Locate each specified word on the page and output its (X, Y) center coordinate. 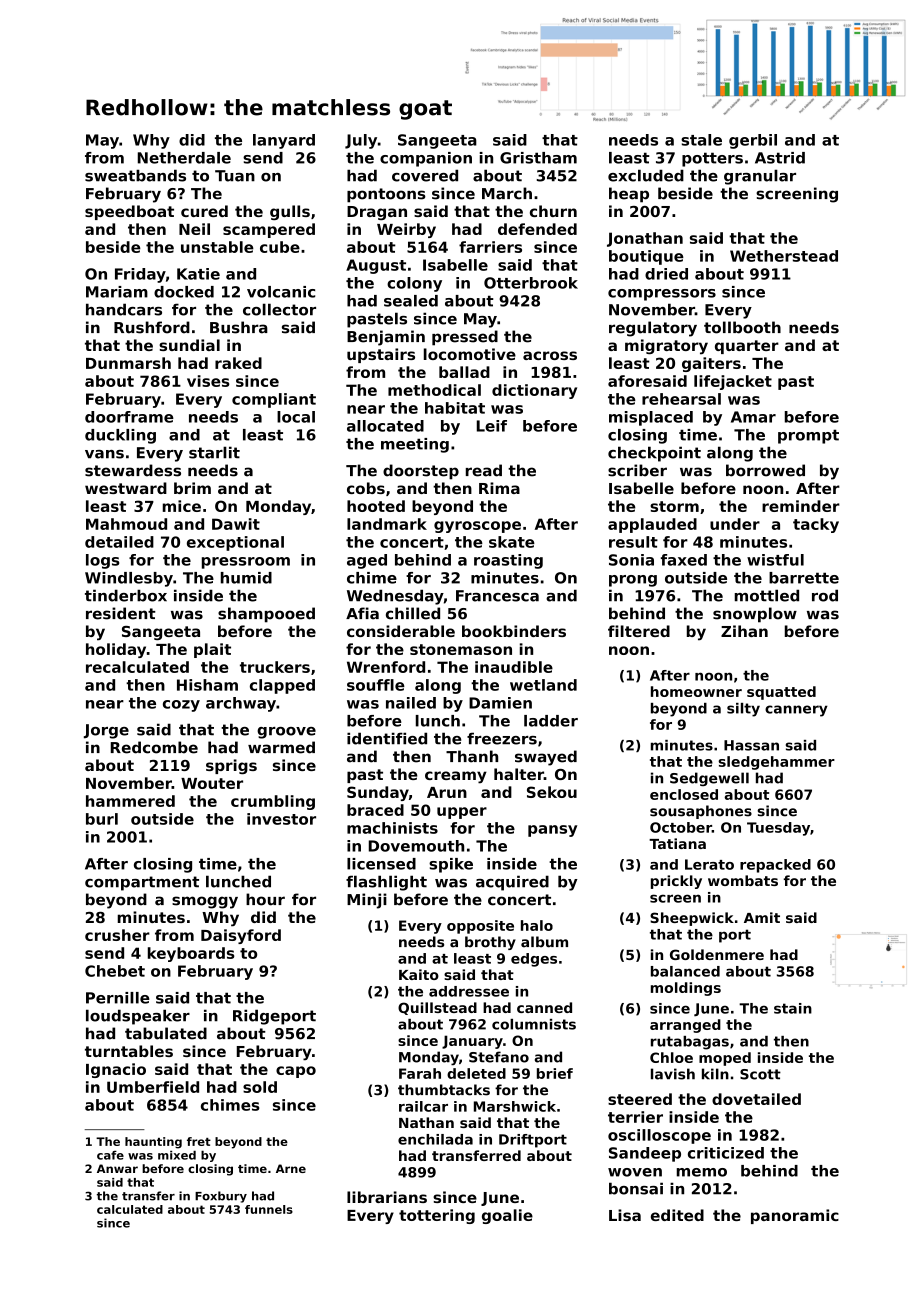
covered (425, 175)
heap (629, 195)
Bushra (239, 327)
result (633, 542)
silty (743, 710)
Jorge (106, 731)
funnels (269, 1209)
